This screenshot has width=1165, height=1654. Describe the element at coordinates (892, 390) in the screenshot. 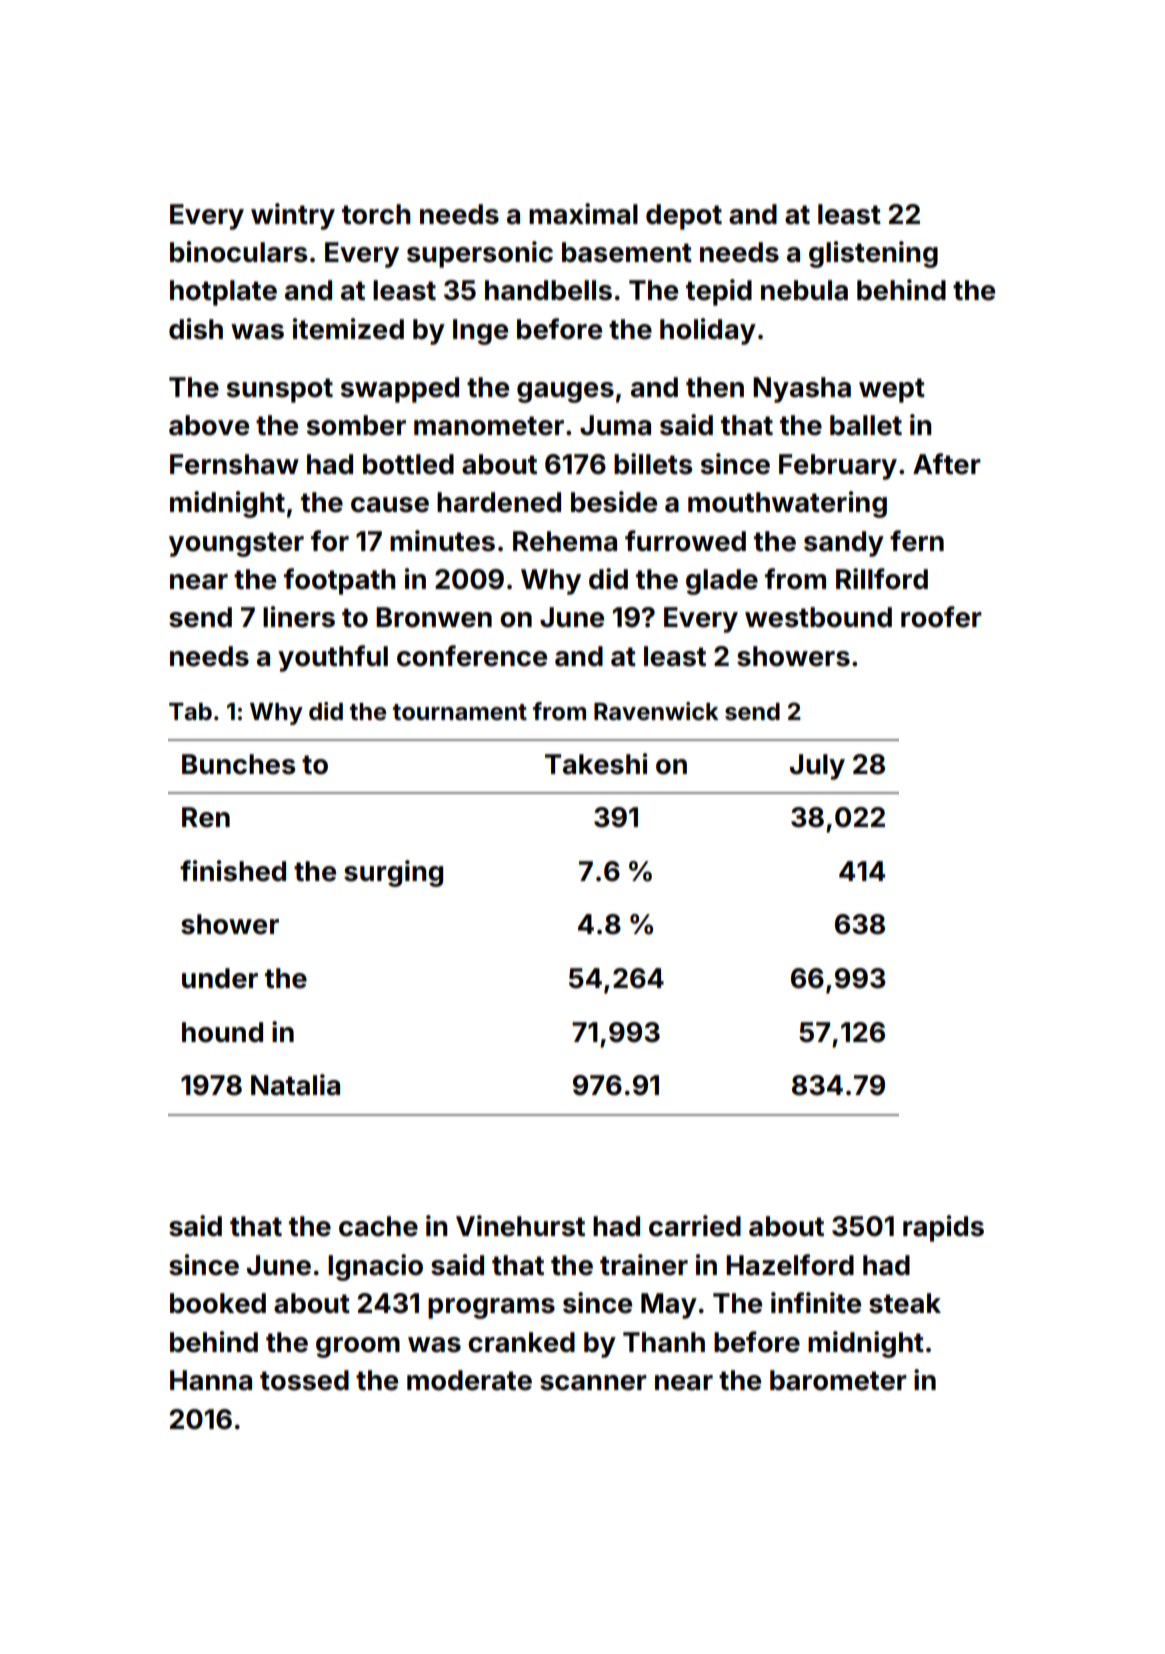

I see `wept` at that location.
